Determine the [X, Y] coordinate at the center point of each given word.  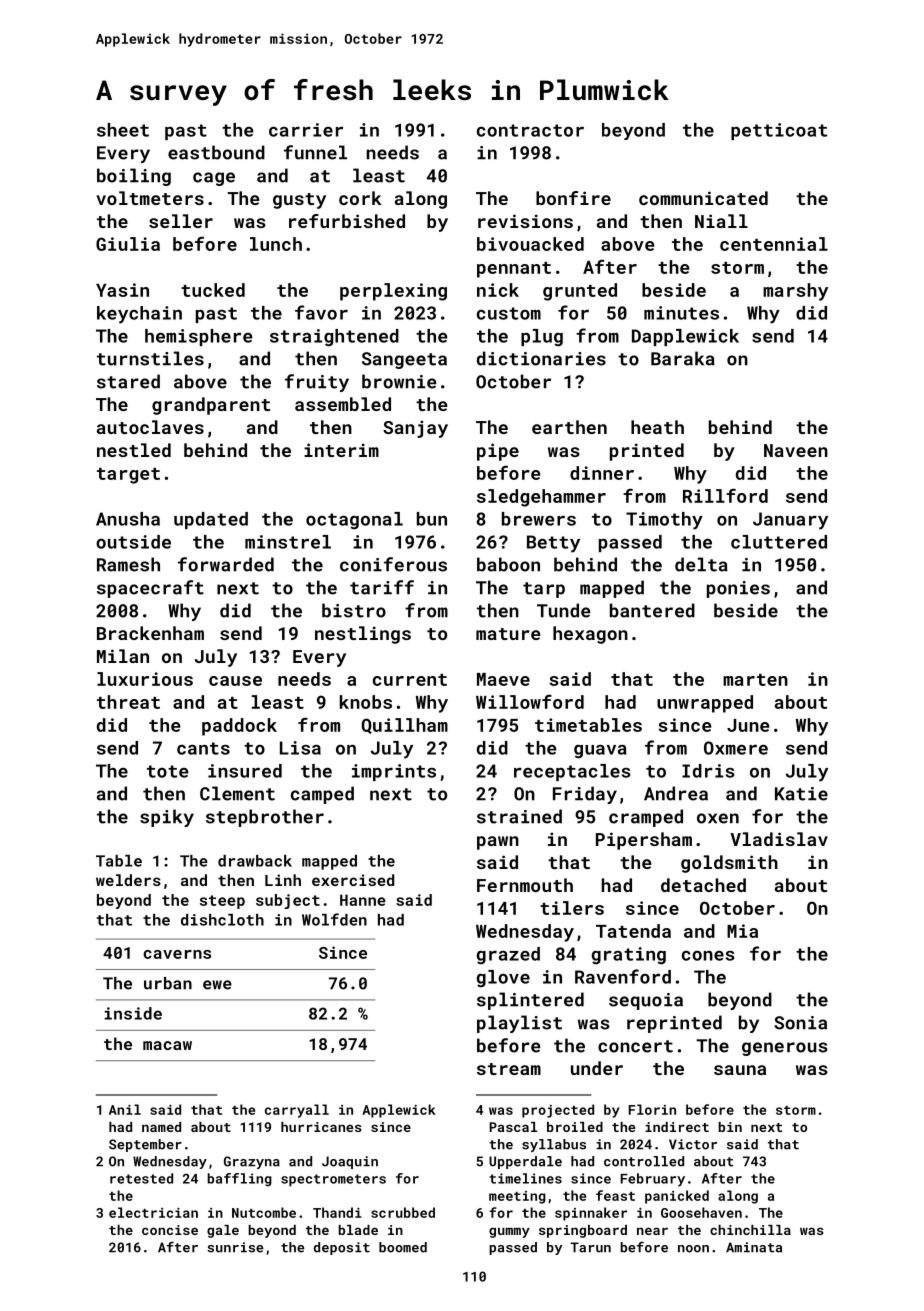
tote [168, 771]
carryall [297, 1111]
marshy [795, 292]
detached [703, 885]
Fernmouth [525, 885]
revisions [525, 221]
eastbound [216, 152]
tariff [382, 587]
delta [701, 564]
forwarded [226, 564]
